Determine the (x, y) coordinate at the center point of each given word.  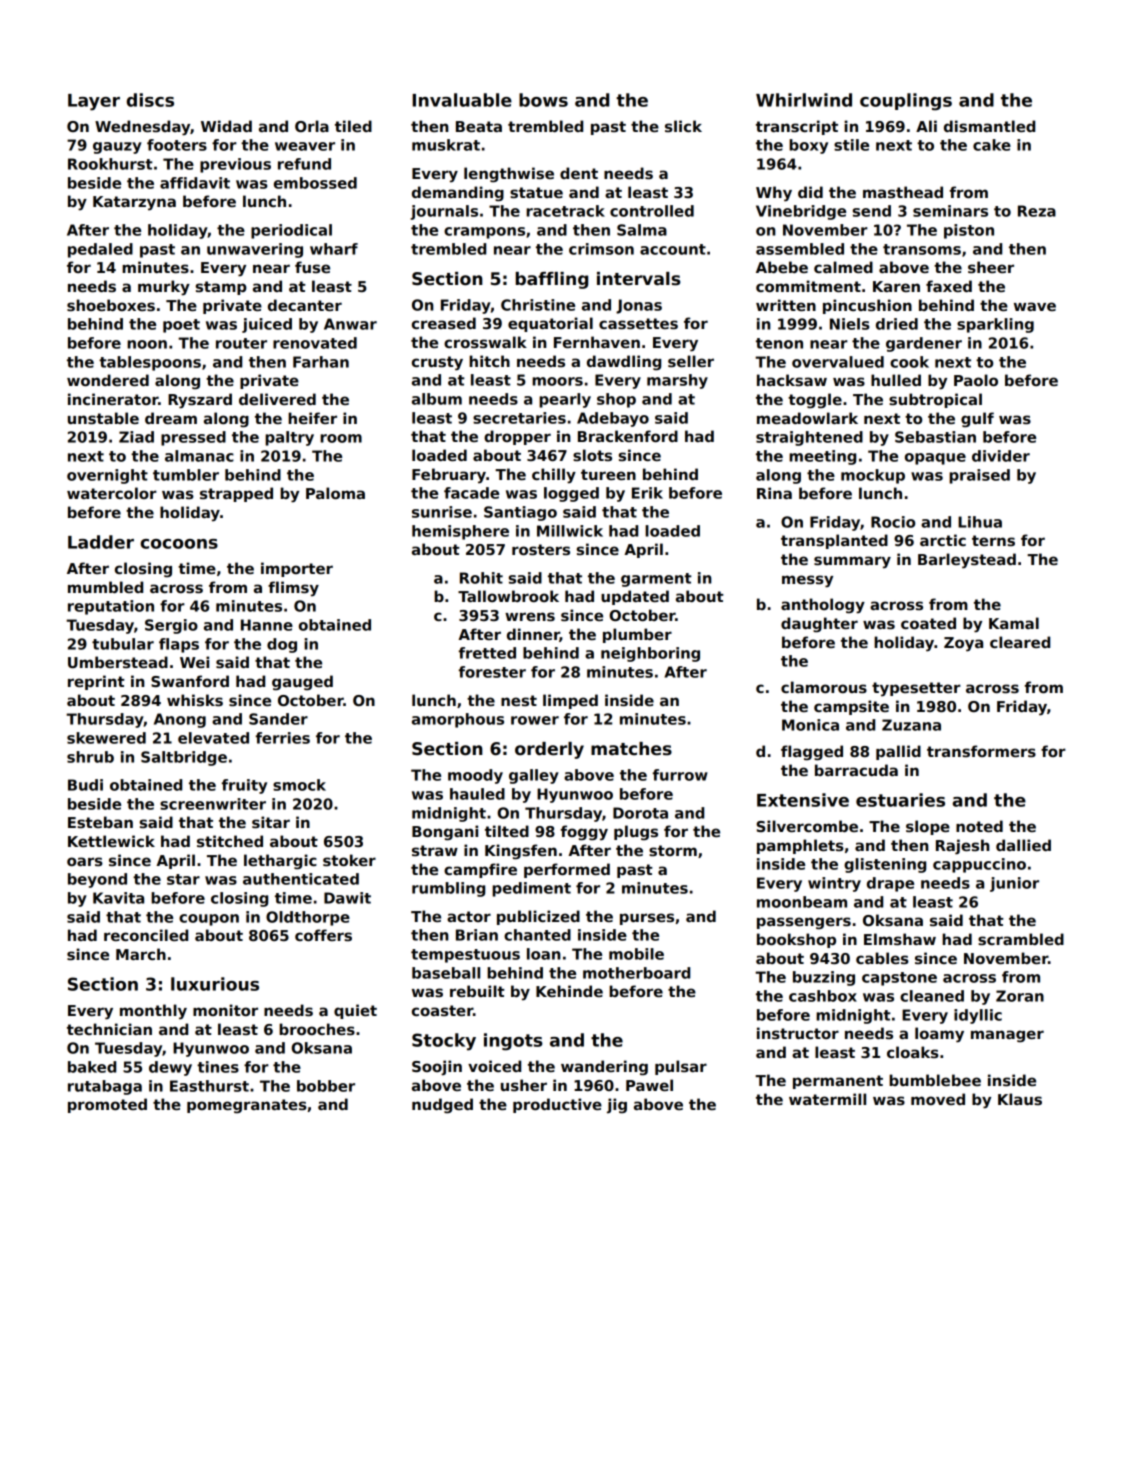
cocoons (179, 544)
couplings (906, 102)
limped (570, 701)
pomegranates (247, 1106)
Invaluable (462, 100)
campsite (851, 707)
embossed (315, 183)
